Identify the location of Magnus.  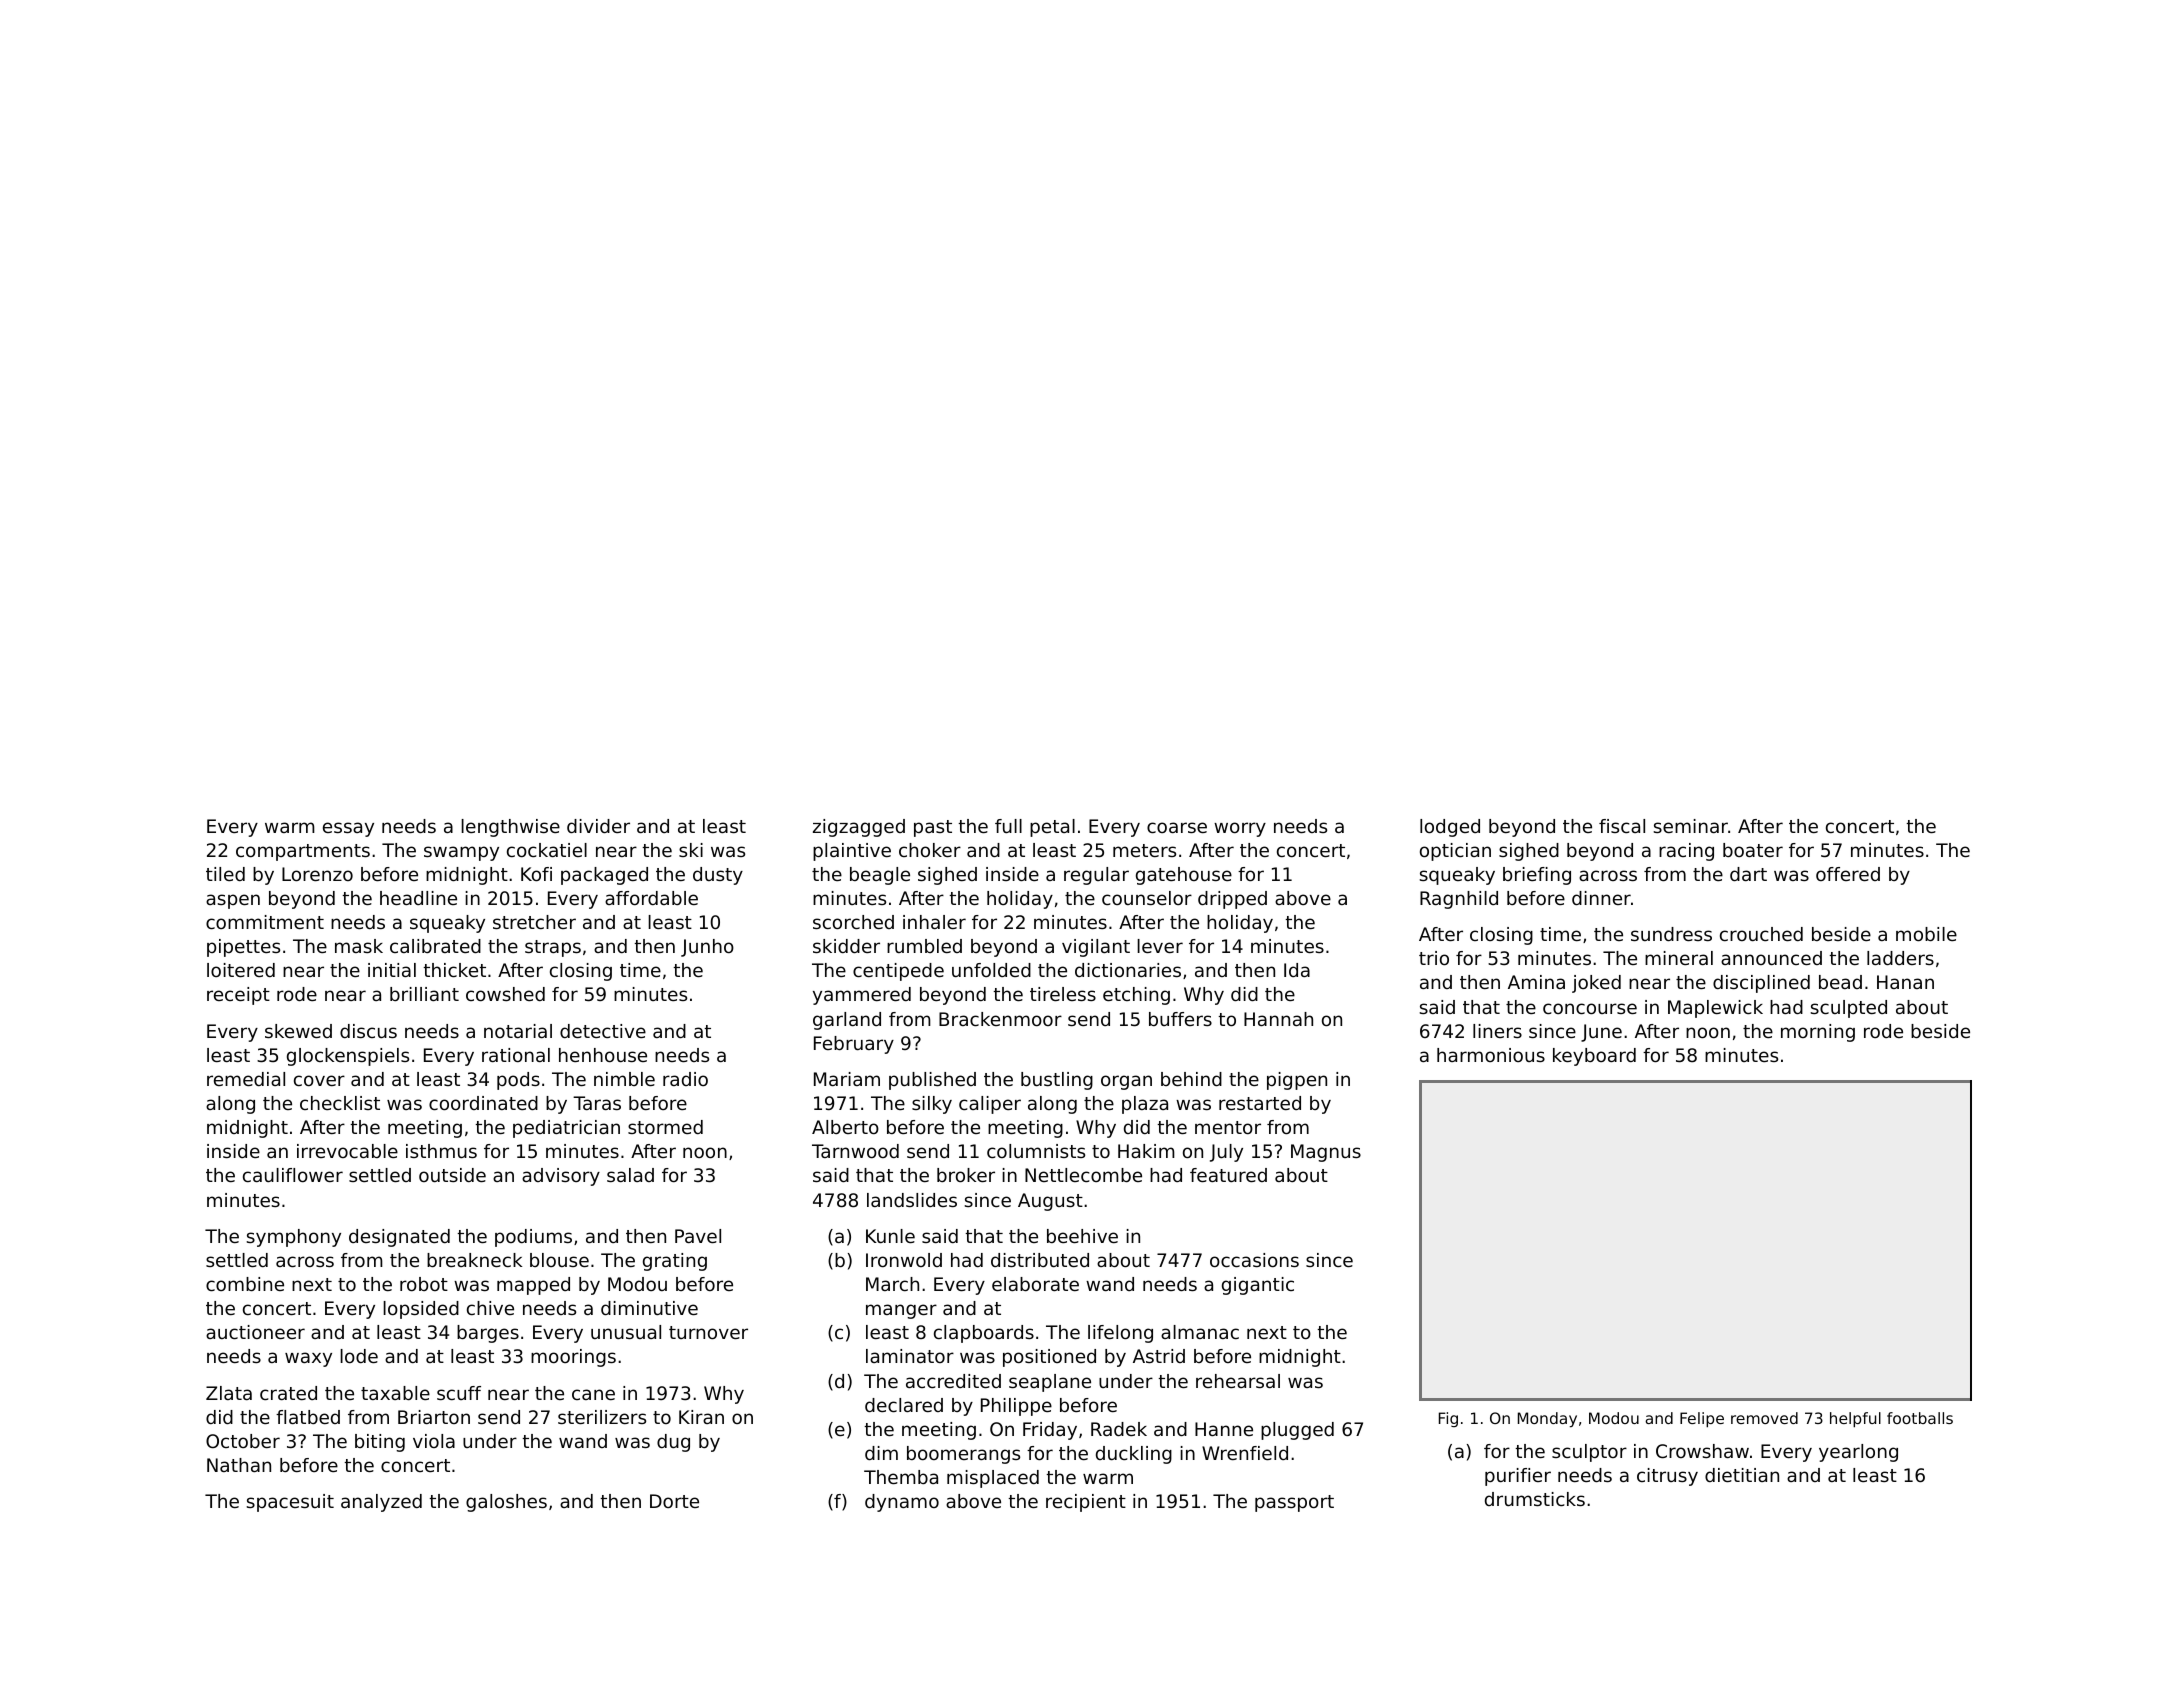
(1326, 1153).
